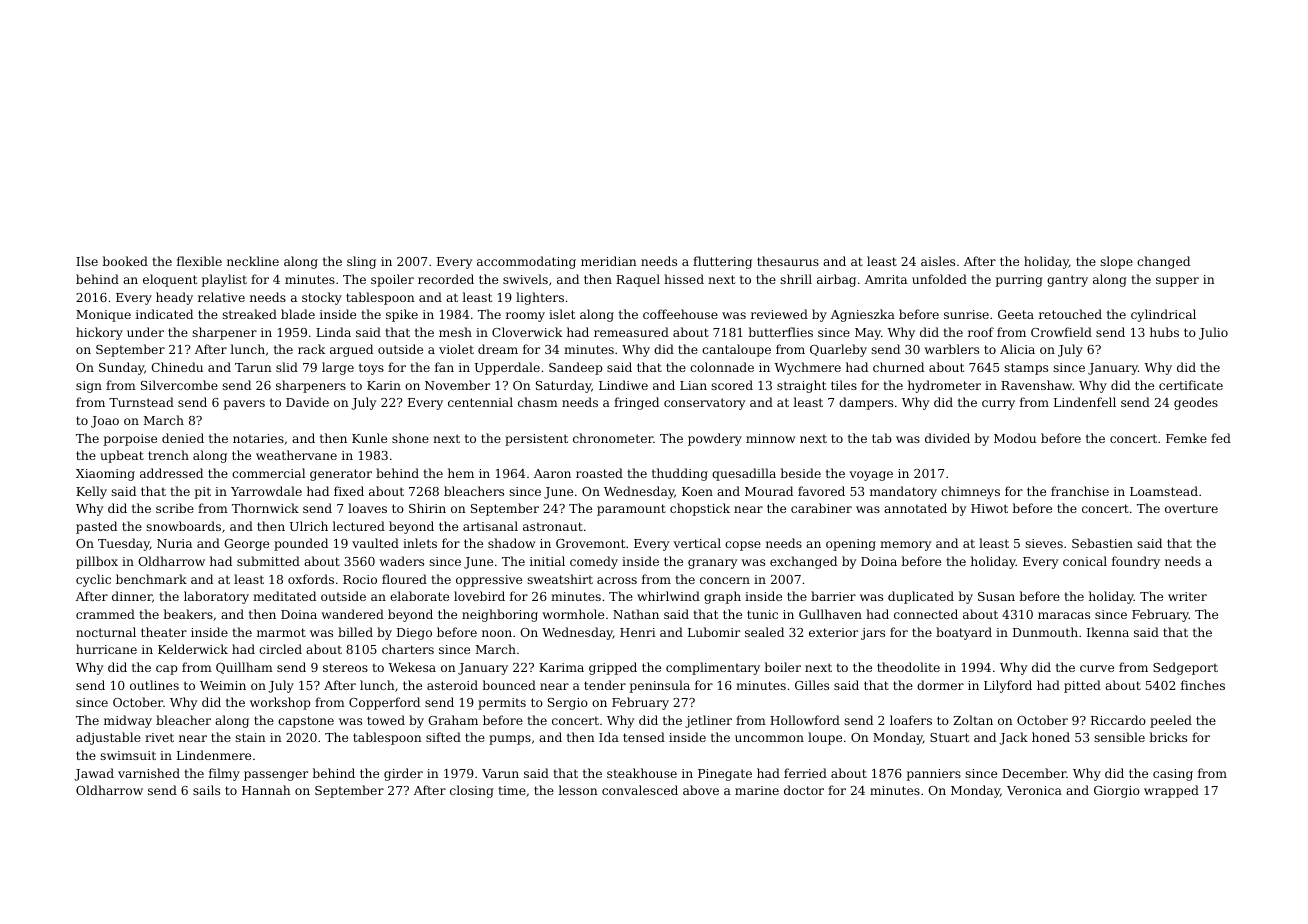 The width and height of the page is (1308, 924). What do you see at coordinates (1116, 262) in the page?
I see `slope` at bounding box center [1116, 262].
